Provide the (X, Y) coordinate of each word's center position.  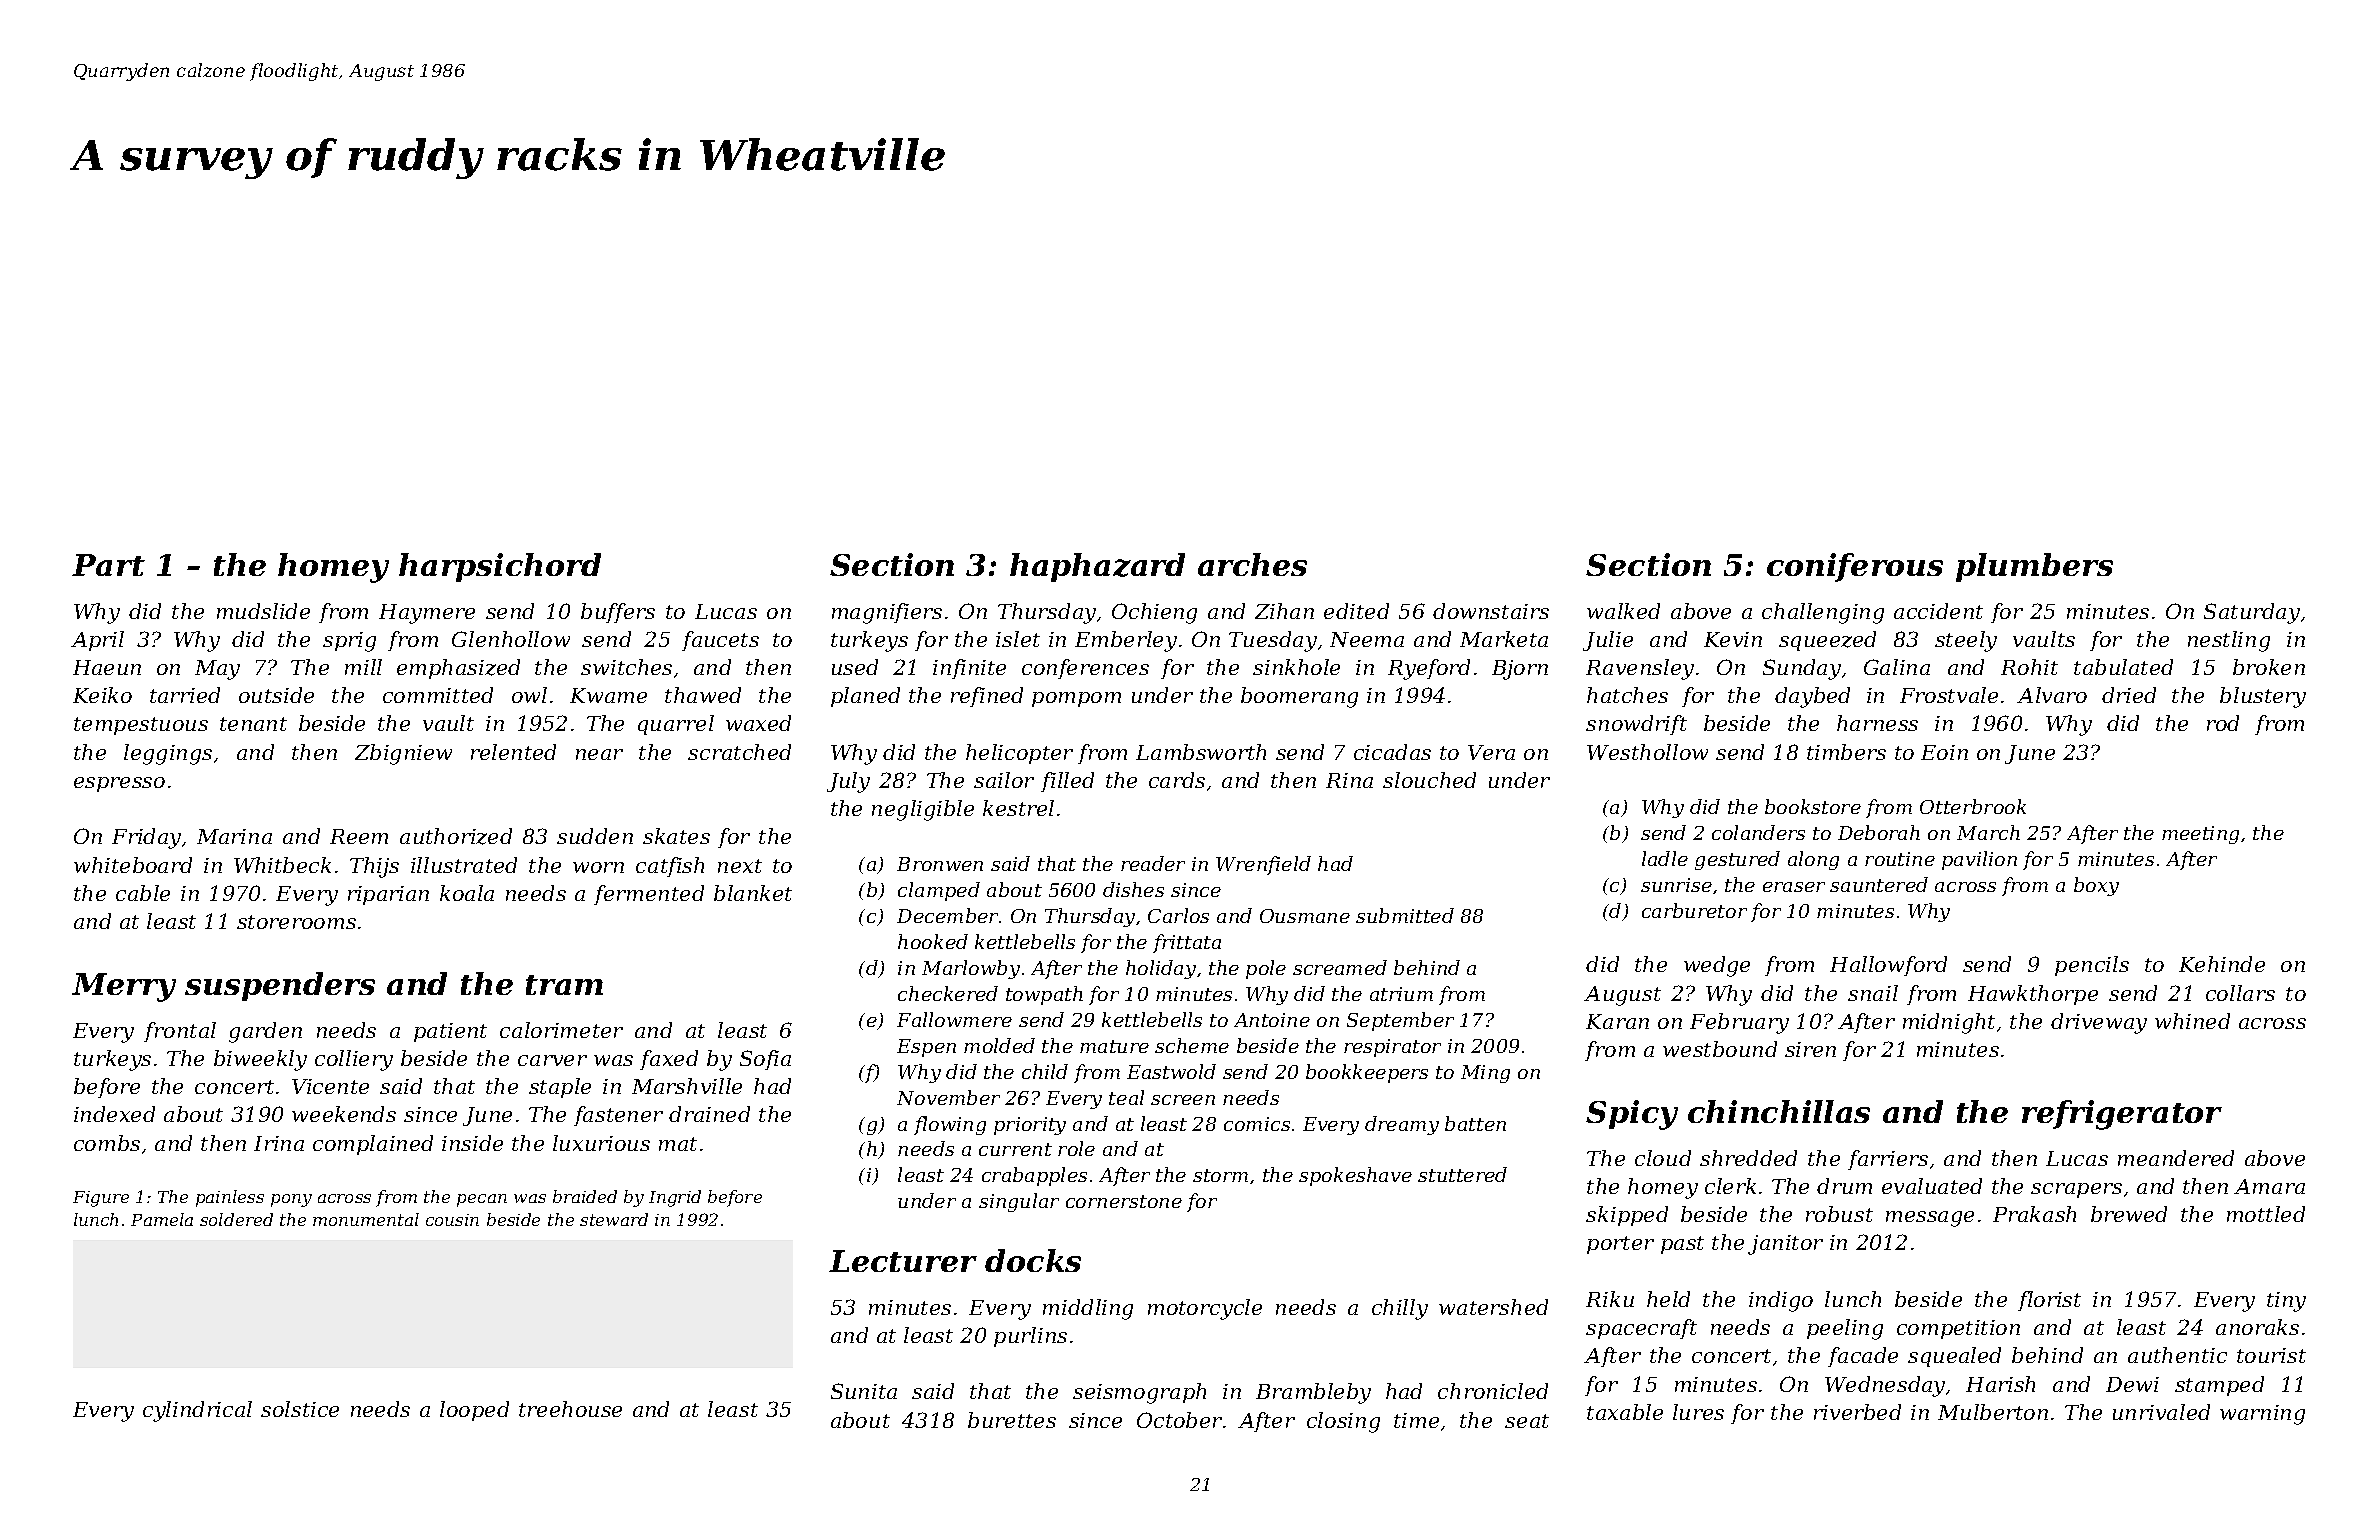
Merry (124, 987)
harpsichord (500, 567)
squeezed (1827, 641)
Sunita (864, 1391)
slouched (1429, 780)
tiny (2286, 1302)
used (855, 667)
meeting (2200, 835)
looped (474, 1411)
